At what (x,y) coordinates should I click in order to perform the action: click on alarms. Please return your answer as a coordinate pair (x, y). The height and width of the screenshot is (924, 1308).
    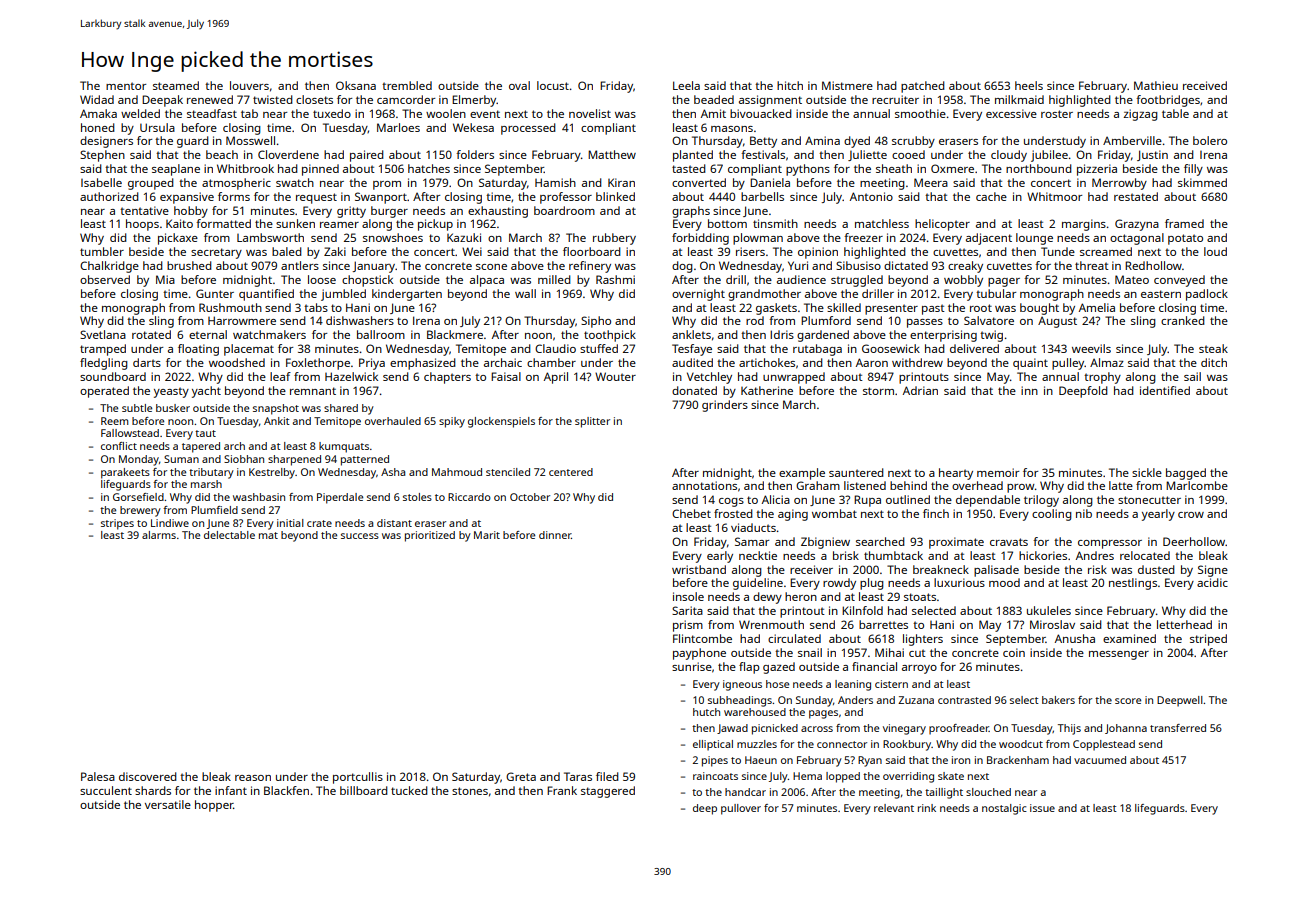
    Looking at the image, I should click on (159, 535).
